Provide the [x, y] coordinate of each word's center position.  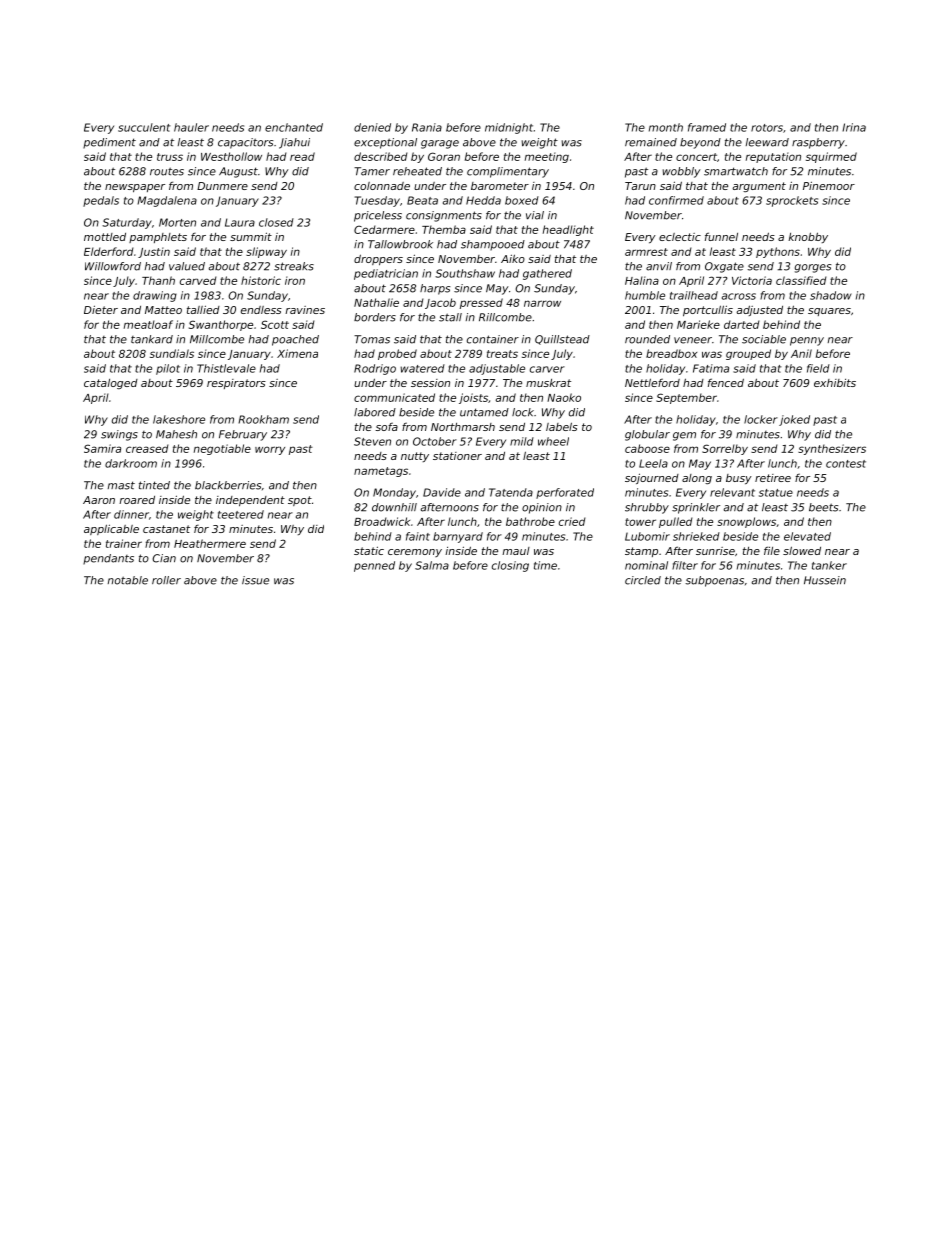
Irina [854, 127]
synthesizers [832, 449]
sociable [764, 339]
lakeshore [179, 419]
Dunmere [222, 186]
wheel [553, 441]
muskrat [548, 383]
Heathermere [210, 543]
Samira [102, 448]
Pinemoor [829, 185]
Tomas [372, 339]
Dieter [101, 309]
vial [535, 215]
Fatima [711, 368]
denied [372, 127]
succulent [144, 127]
